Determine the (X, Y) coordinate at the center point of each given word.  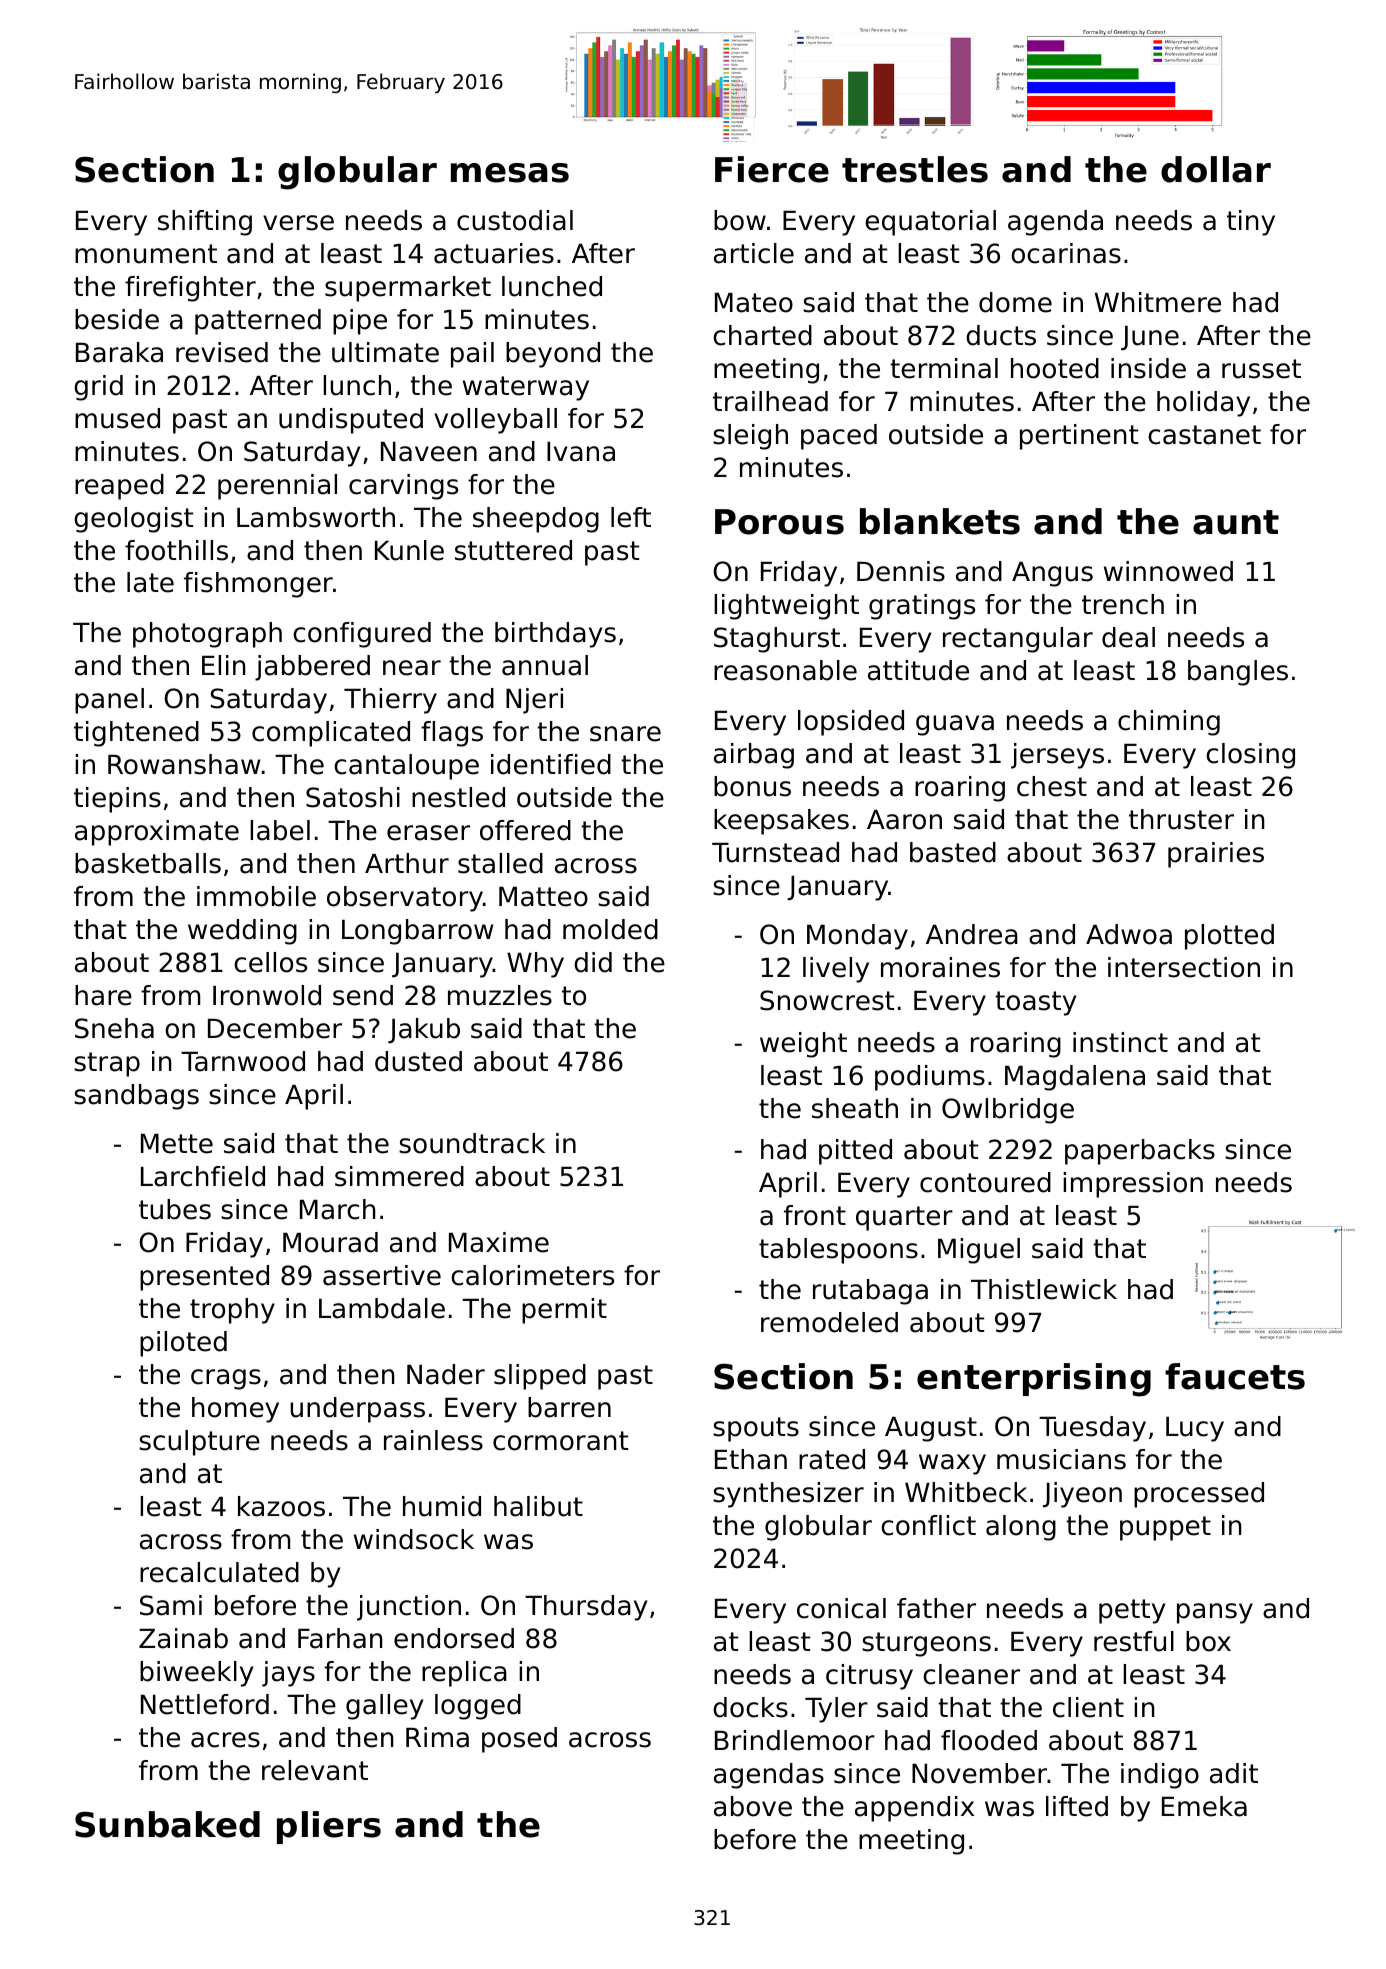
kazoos (281, 1506)
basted (953, 852)
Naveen (429, 452)
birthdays (555, 635)
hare (103, 995)
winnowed (1168, 571)
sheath (855, 1108)
